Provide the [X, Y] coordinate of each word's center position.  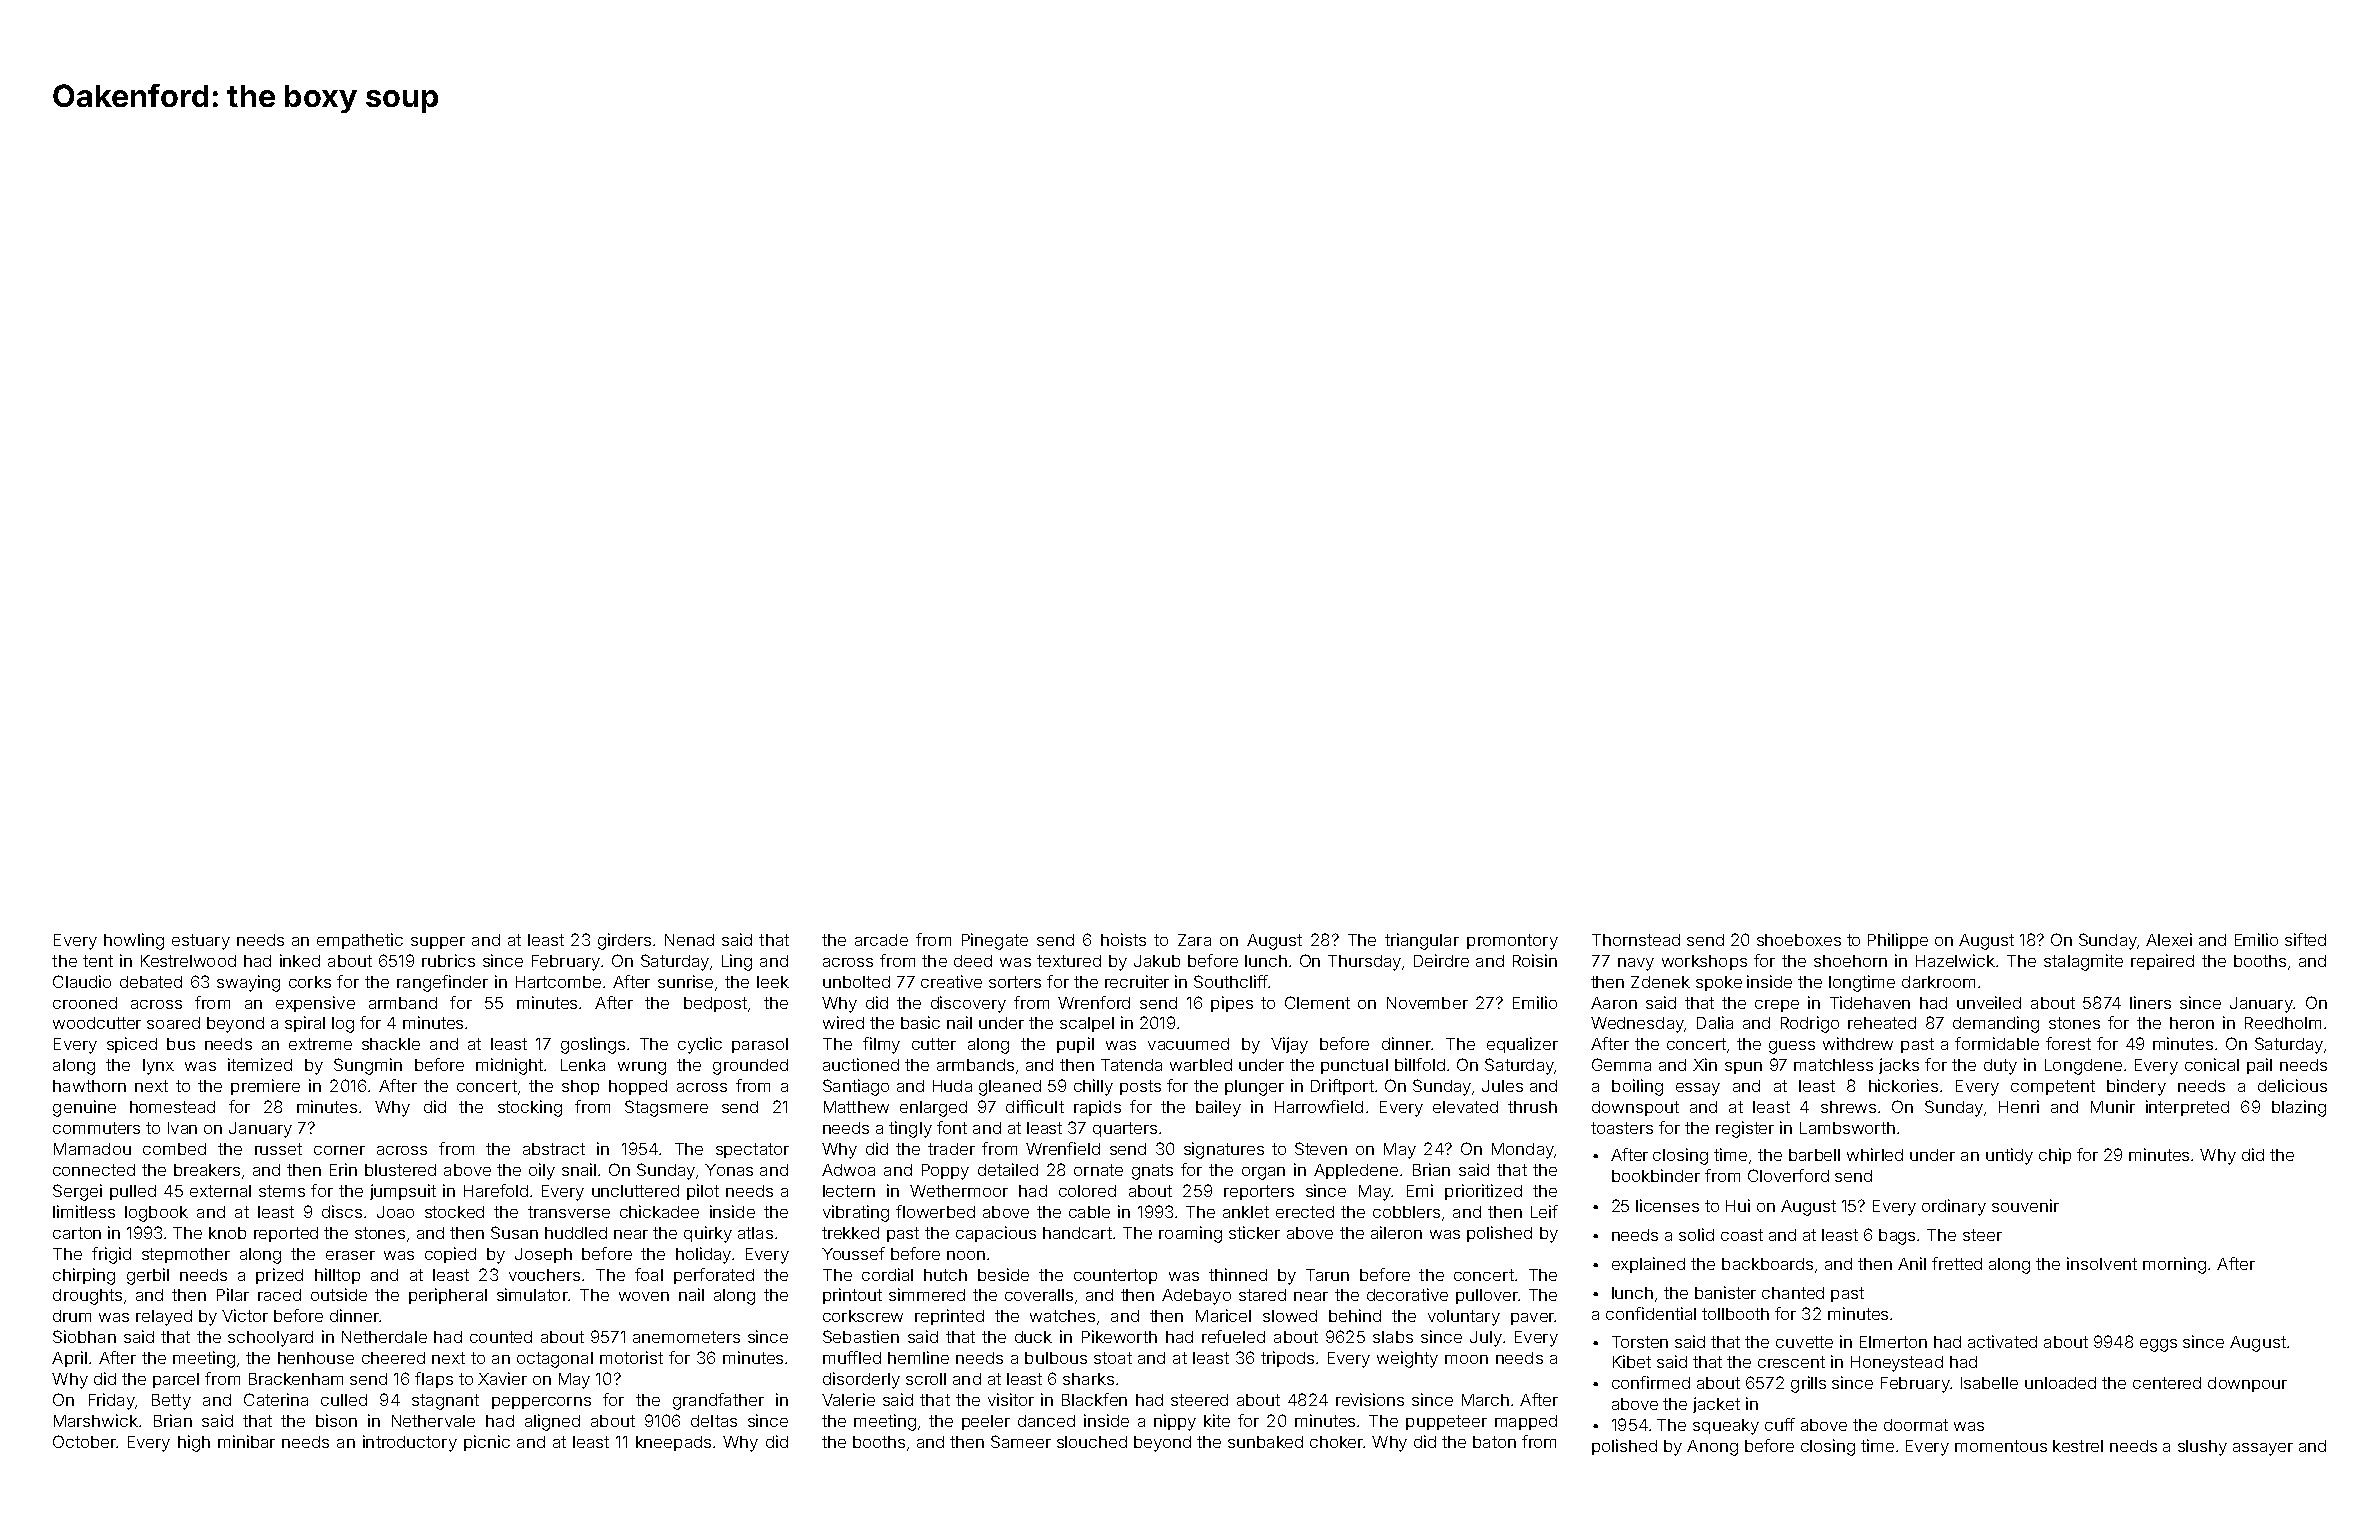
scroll [926, 1379]
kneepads [673, 1443]
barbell [1814, 1155]
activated [2002, 1341]
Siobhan [84, 1336]
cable [1089, 1212]
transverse [569, 1212]
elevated [1465, 1107]
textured [1069, 961]
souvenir [2025, 1205]
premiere [265, 1087]
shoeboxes [1799, 940]
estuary [201, 942]
